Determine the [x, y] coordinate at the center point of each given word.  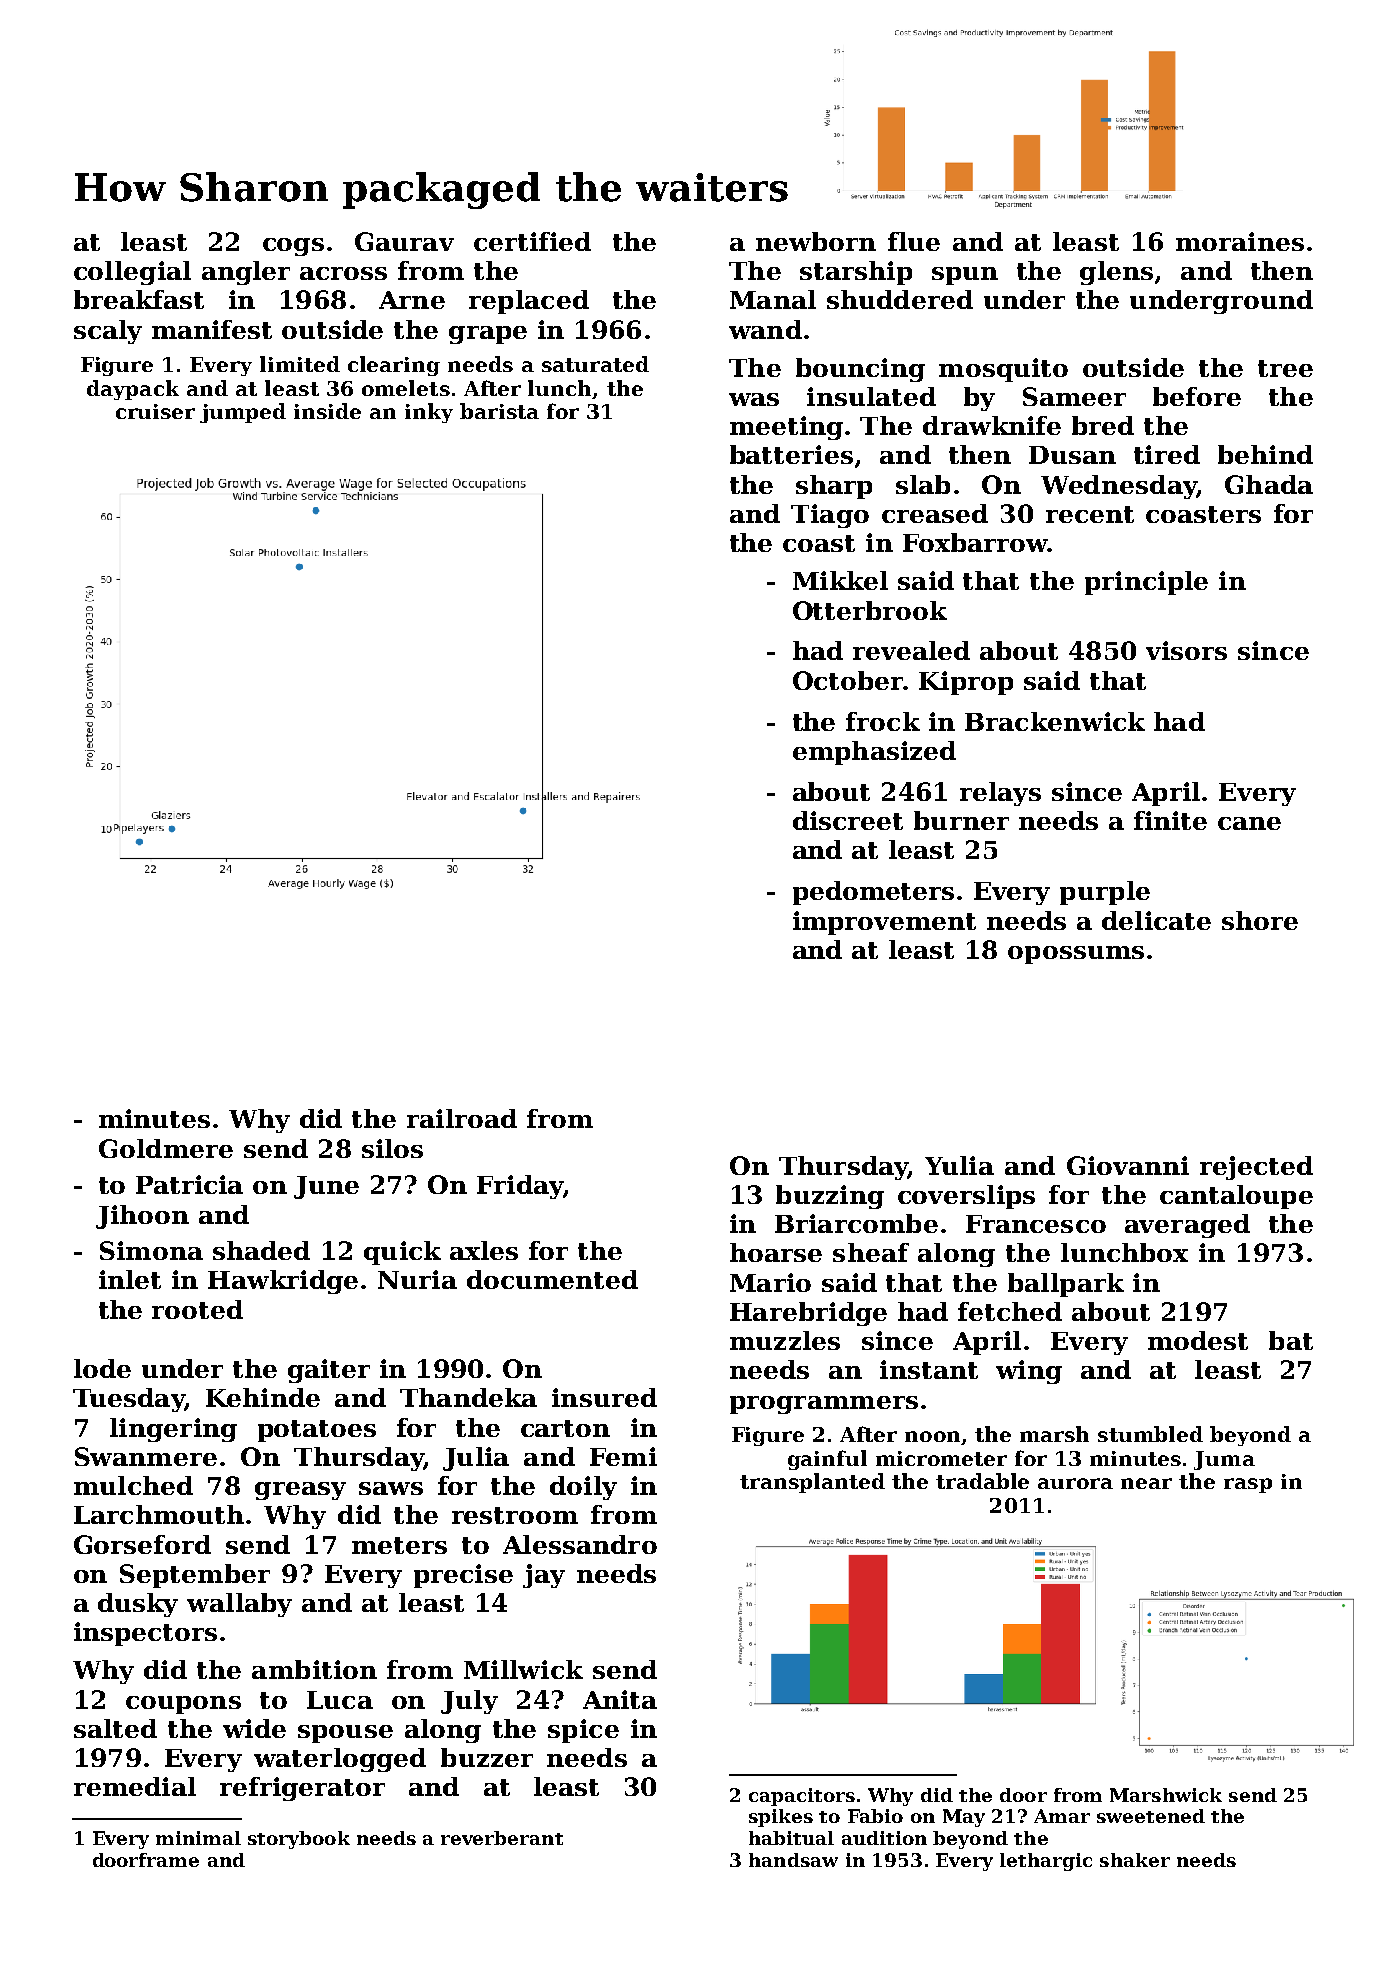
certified [532, 241]
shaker [1135, 1860]
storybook [299, 1840]
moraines [1240, 241]
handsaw [793, 1860]
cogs [293, 247]
